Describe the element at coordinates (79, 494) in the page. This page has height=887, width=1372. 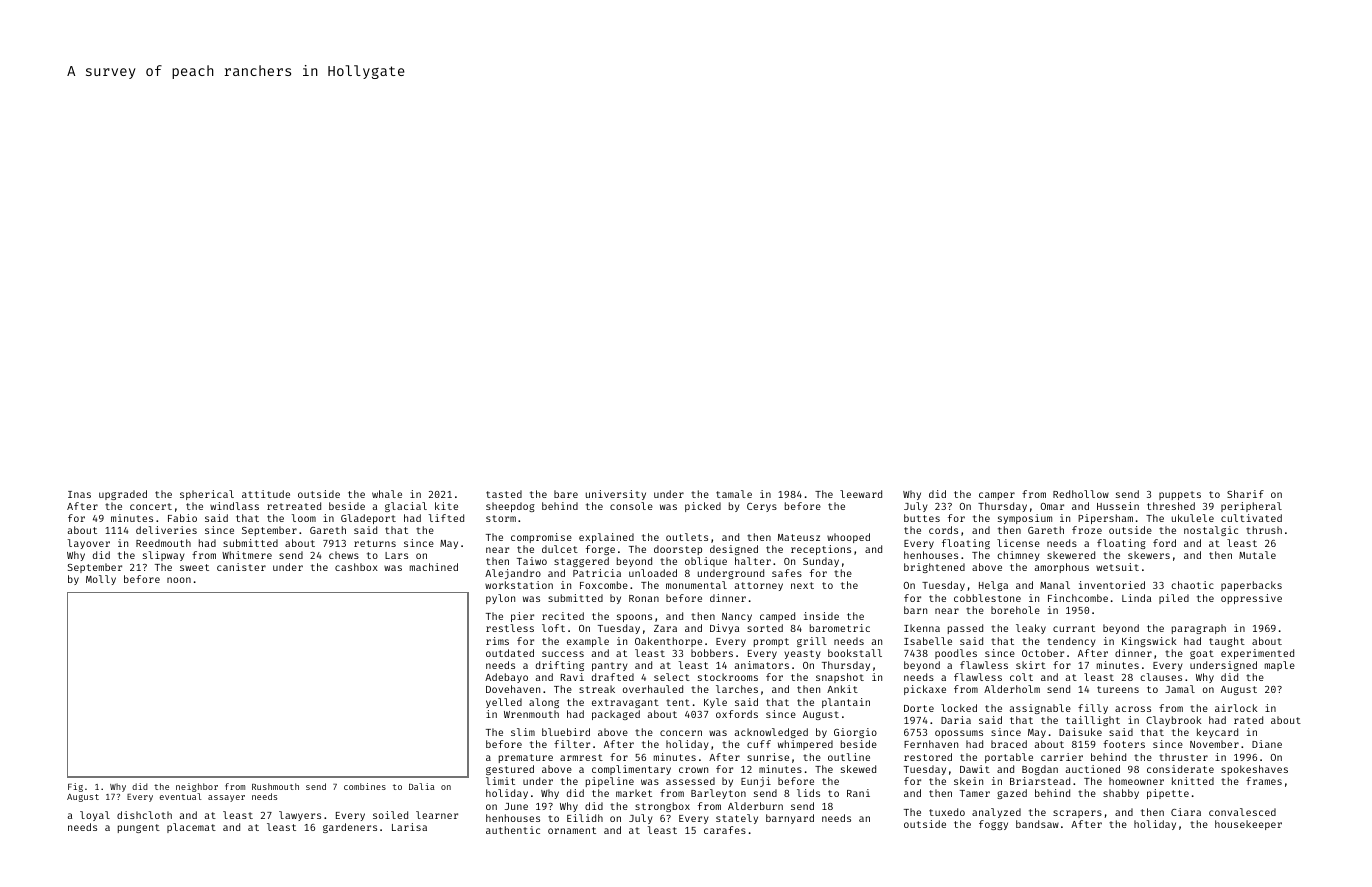
I see `Inas` at that location.
